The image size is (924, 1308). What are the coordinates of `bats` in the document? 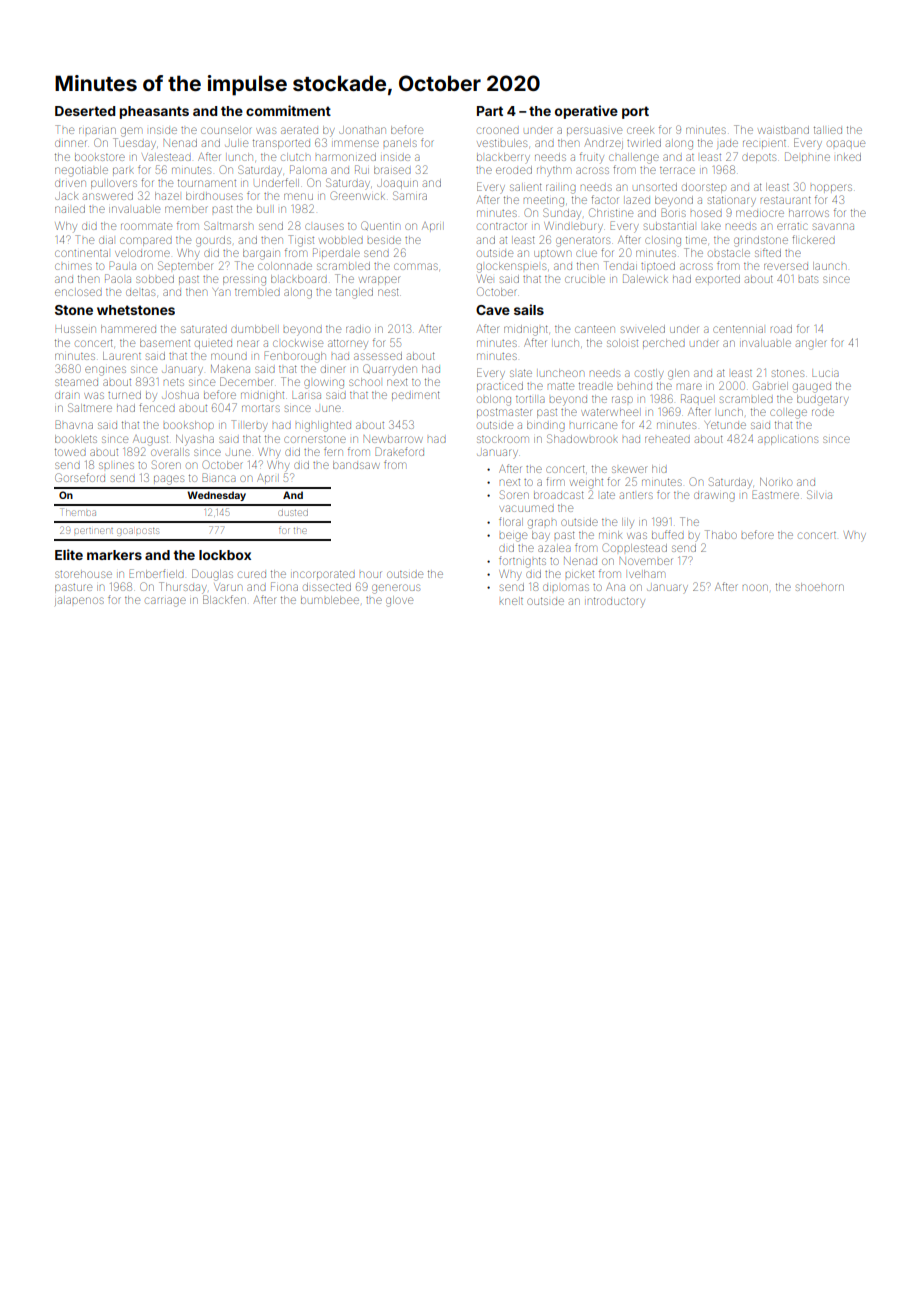 It's located at (808, 279).
